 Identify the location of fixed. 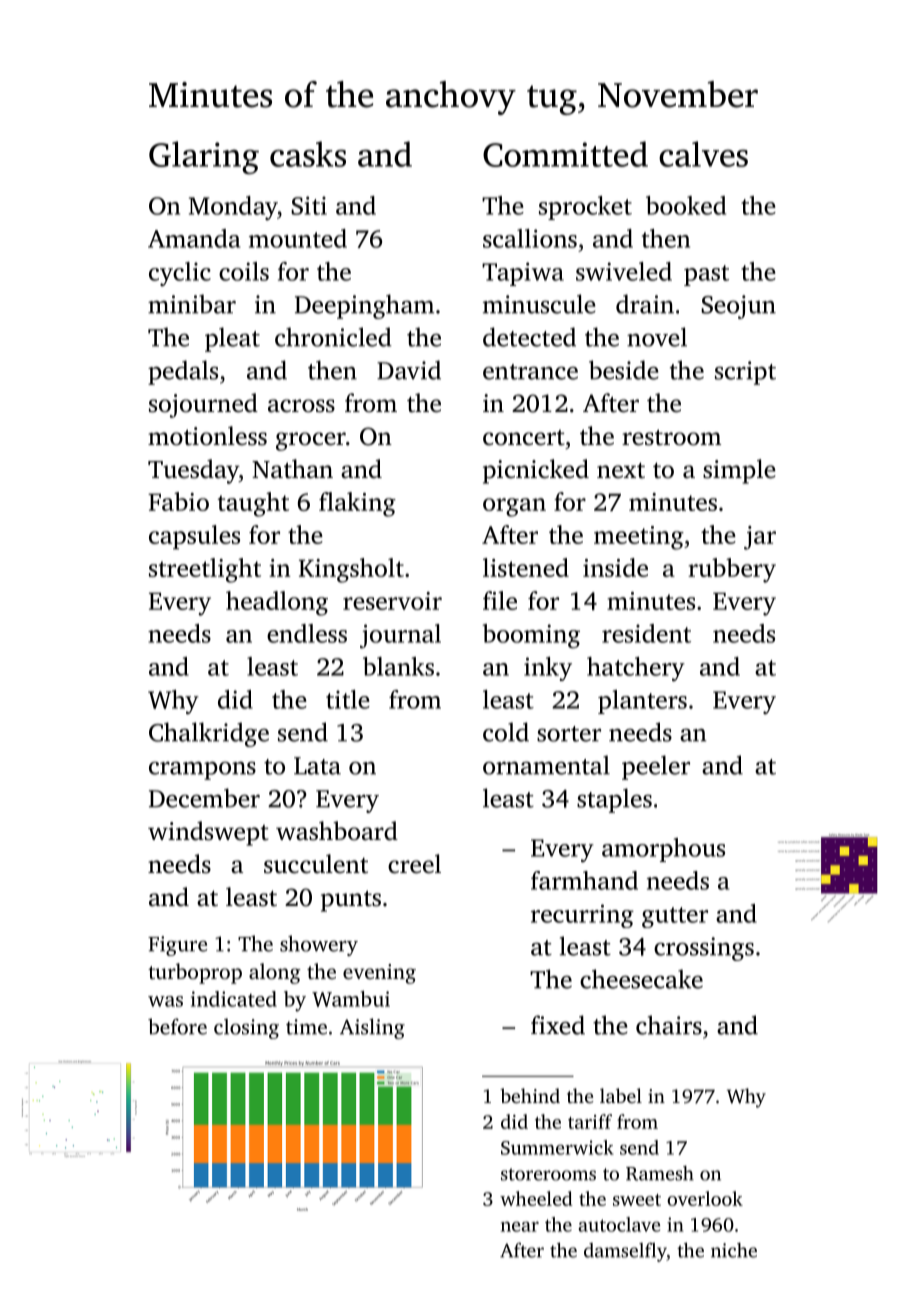
(558, 1025).
